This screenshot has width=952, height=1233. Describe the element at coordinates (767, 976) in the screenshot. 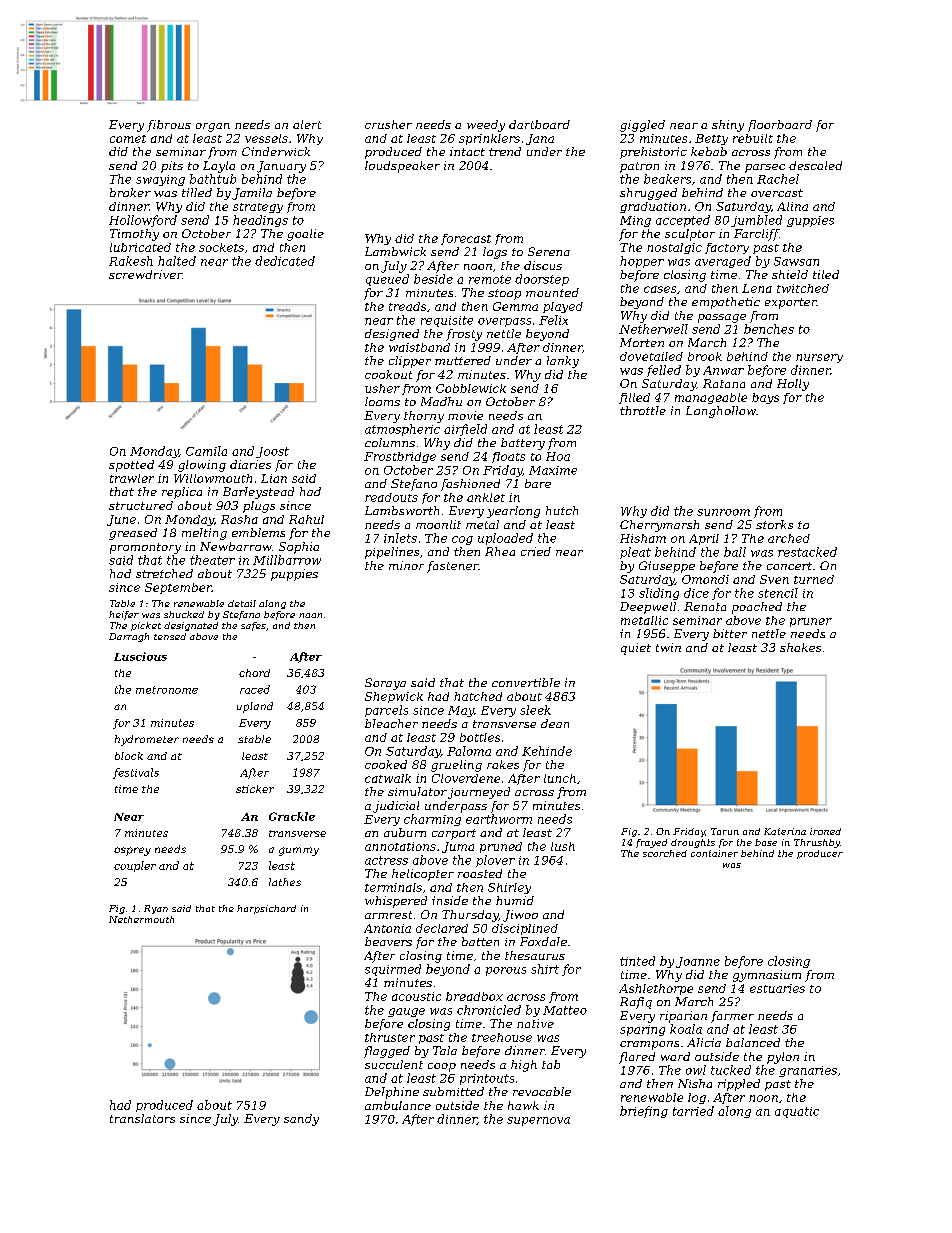

I see `gymnasium` at that location.
